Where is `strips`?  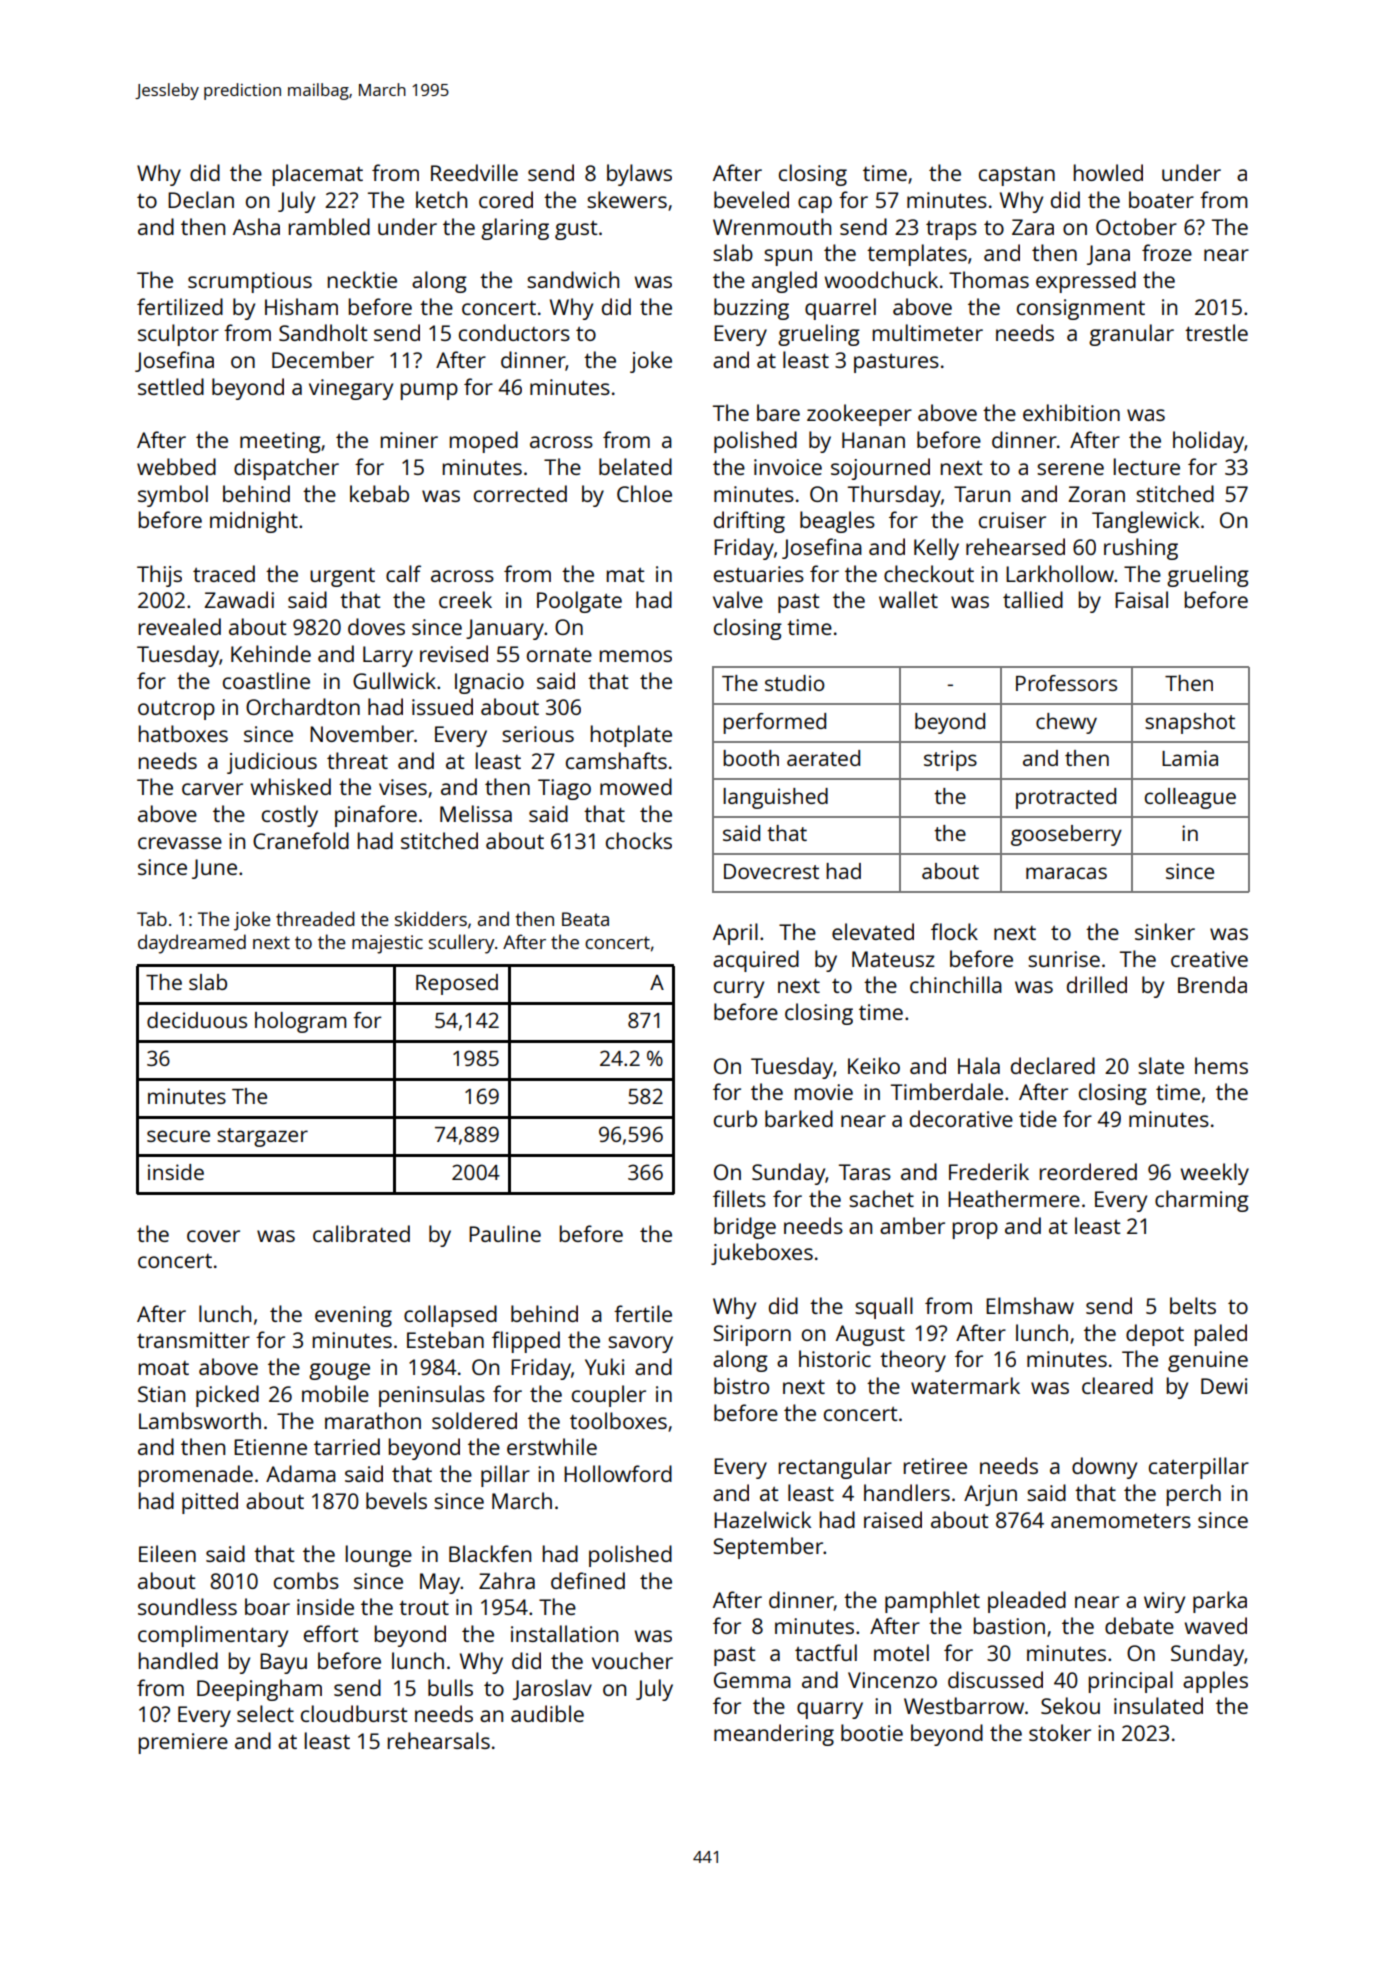
strips is located at coordinates (950, 760).
